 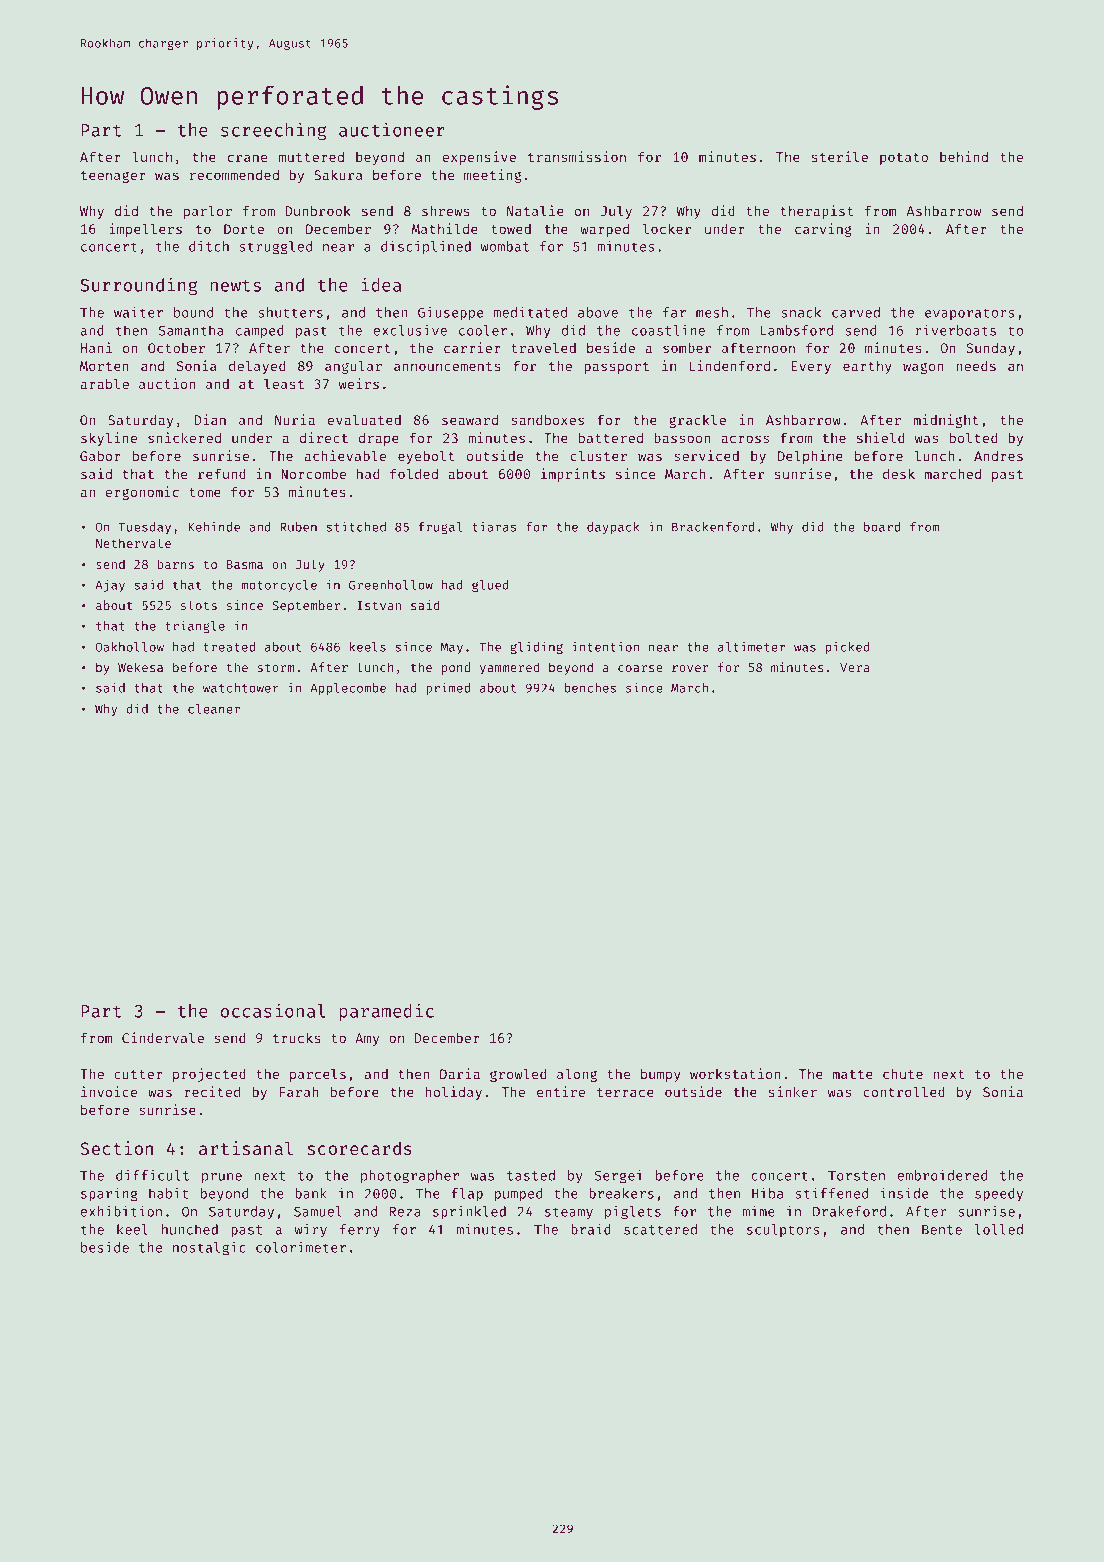 I want to click on ditch, so click(x=209, y=246).
